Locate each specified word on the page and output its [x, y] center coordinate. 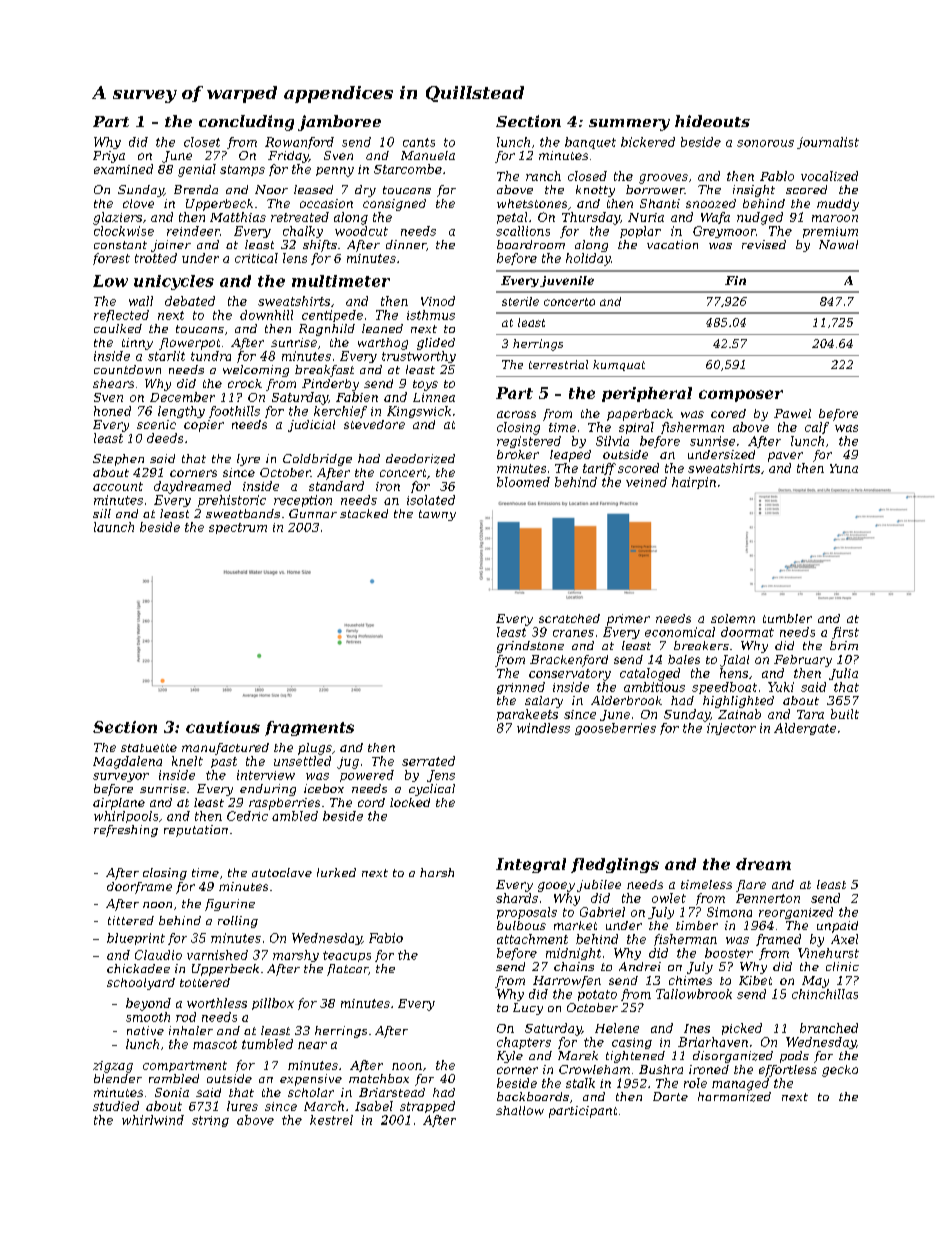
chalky [303, 232]
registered [529, 442]
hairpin [694, 483]
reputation [196, 831]
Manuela [428, 155]
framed [778, 940]
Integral [531, 865]
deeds [165, 438]
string [210, 1121]
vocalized [829, 176]
